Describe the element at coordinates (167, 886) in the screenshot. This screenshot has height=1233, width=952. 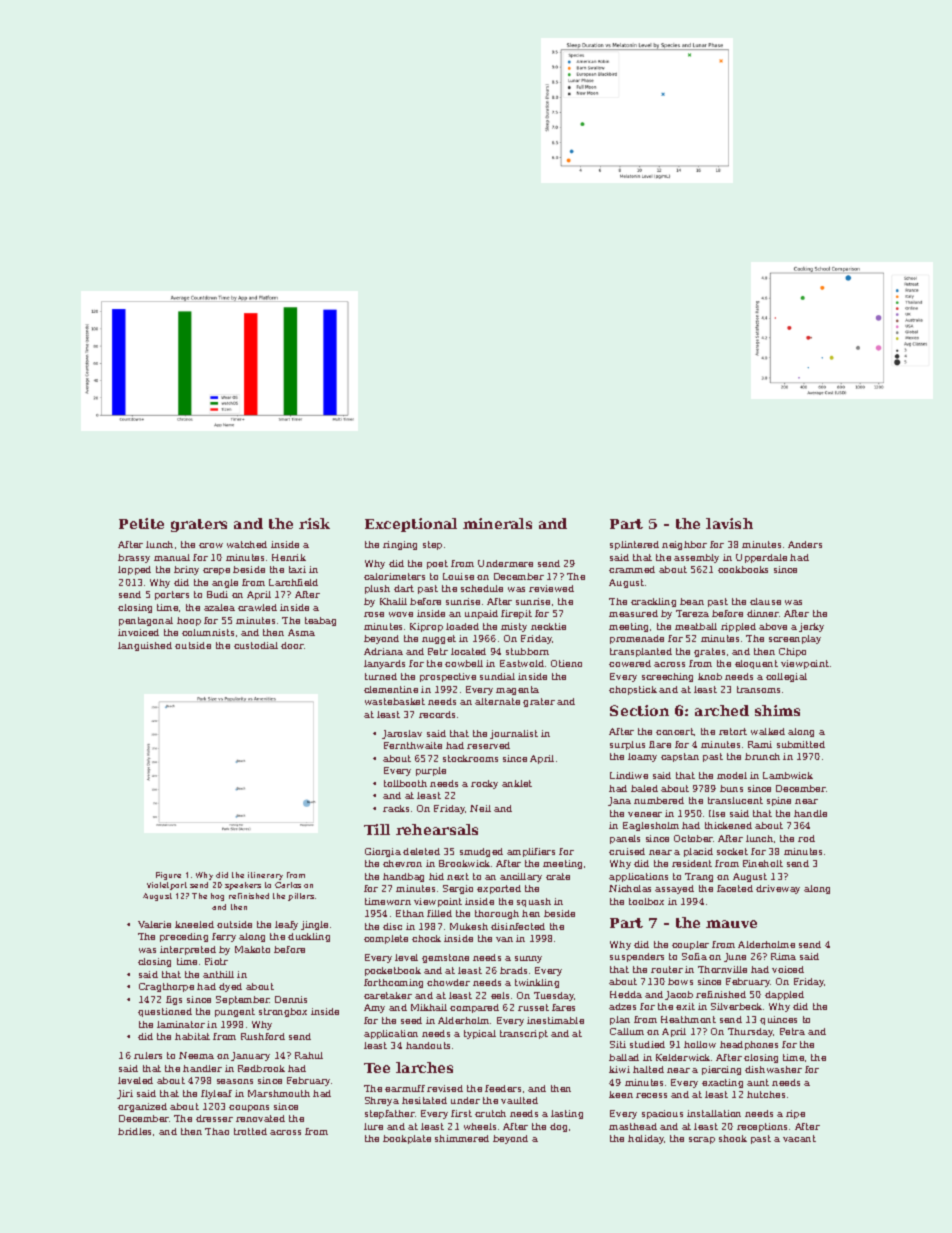
I see `Violetport` at that location.
